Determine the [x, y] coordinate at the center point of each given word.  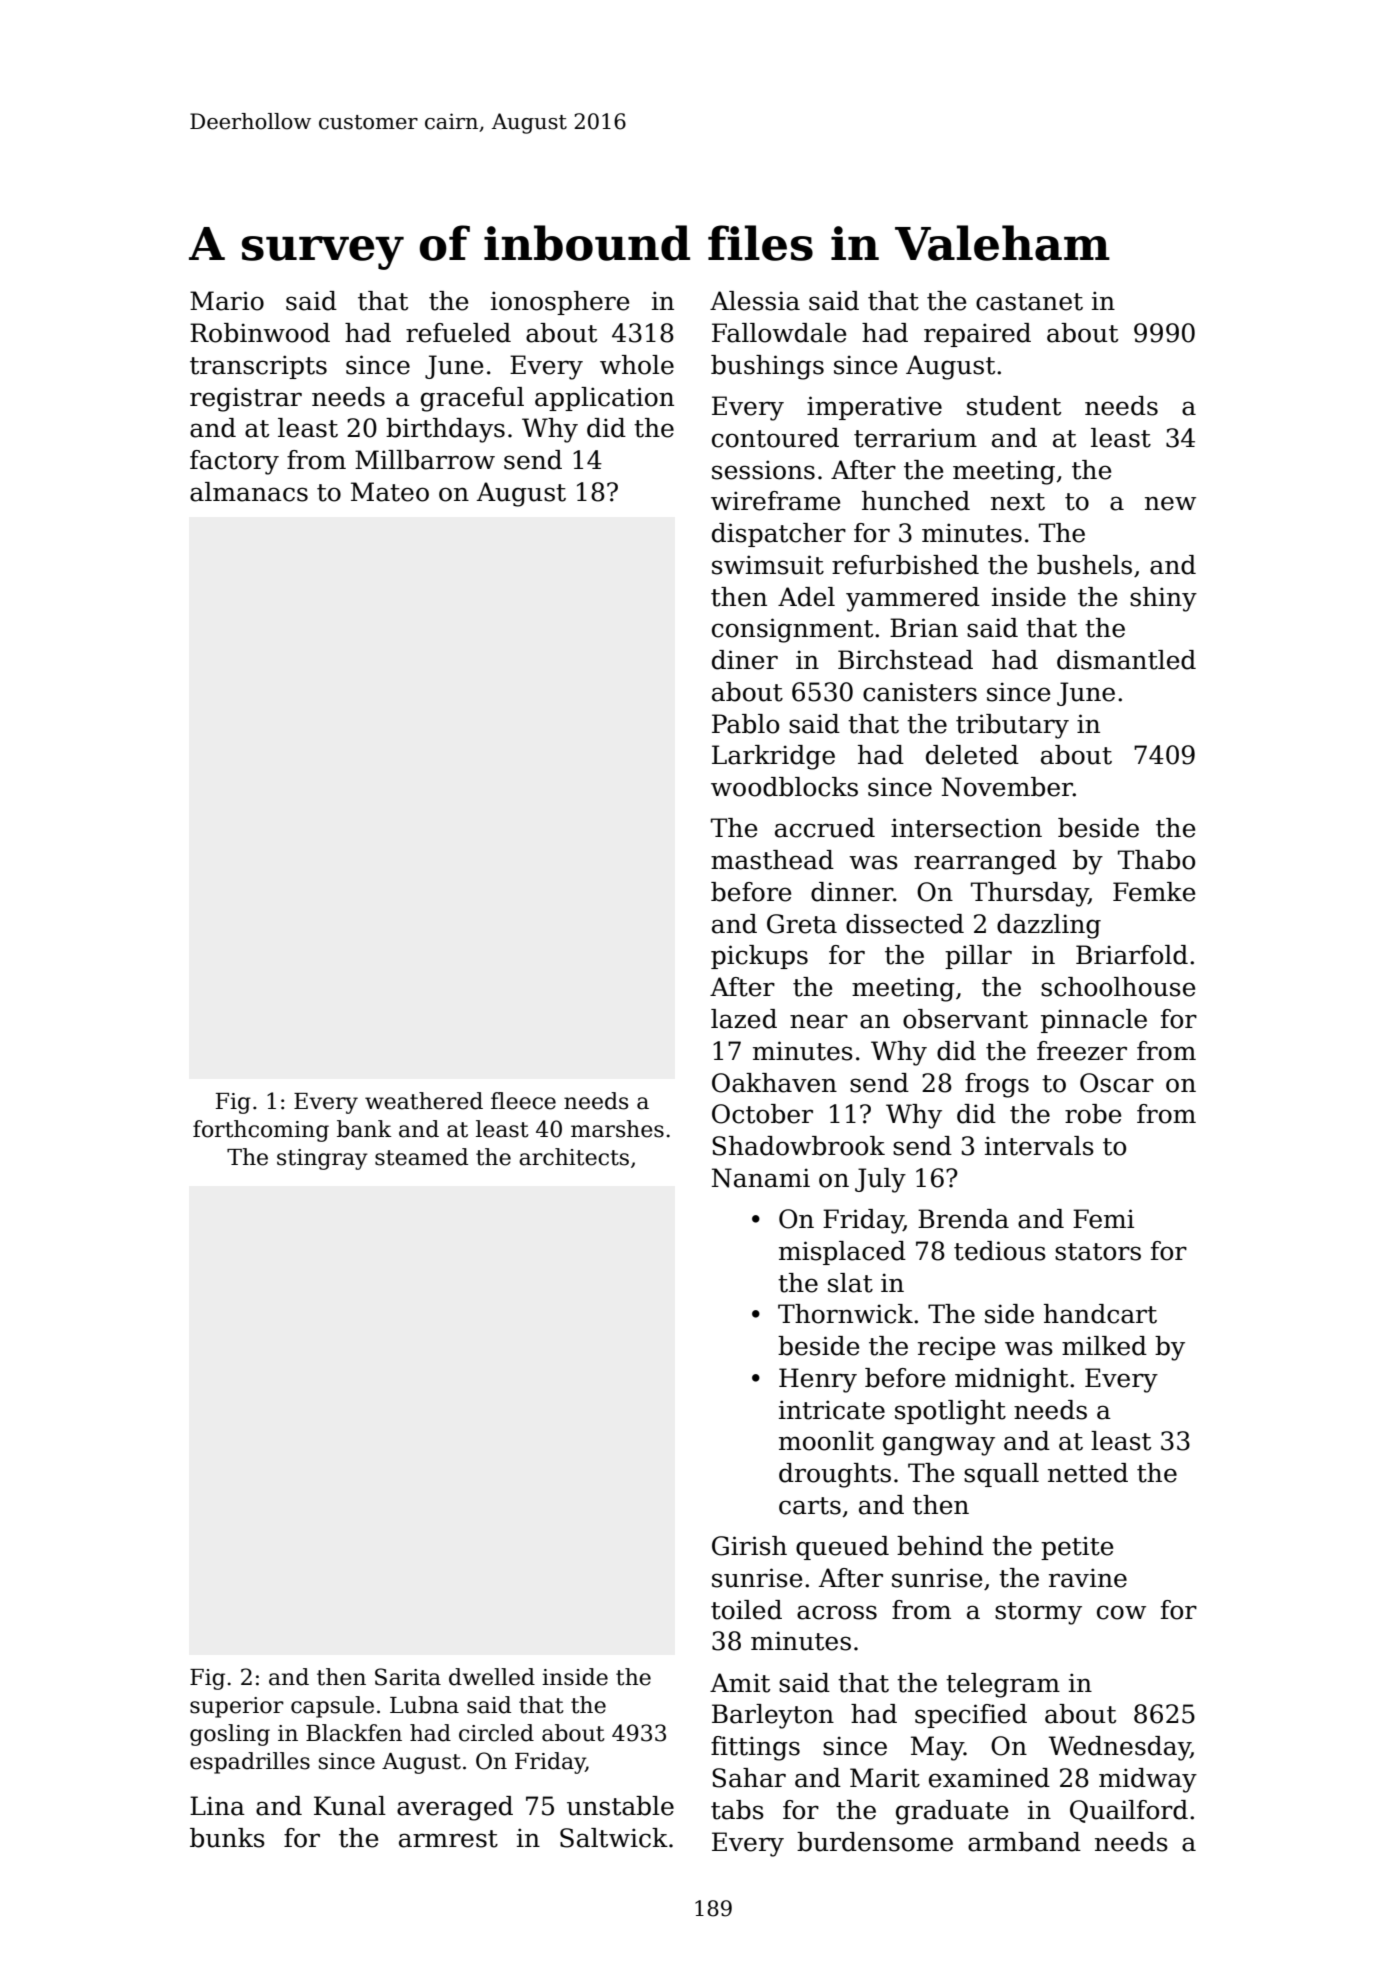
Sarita [408, 1677]
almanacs [249, 492]
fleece [523, 1101]
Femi [1103, 1219]
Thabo [1156, 860]
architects [574, 1157]
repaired [977, 335]
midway [1148, 1780]
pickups [759, 957]
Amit [740, 1683]
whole [637, 365]
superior [237, 1707]
